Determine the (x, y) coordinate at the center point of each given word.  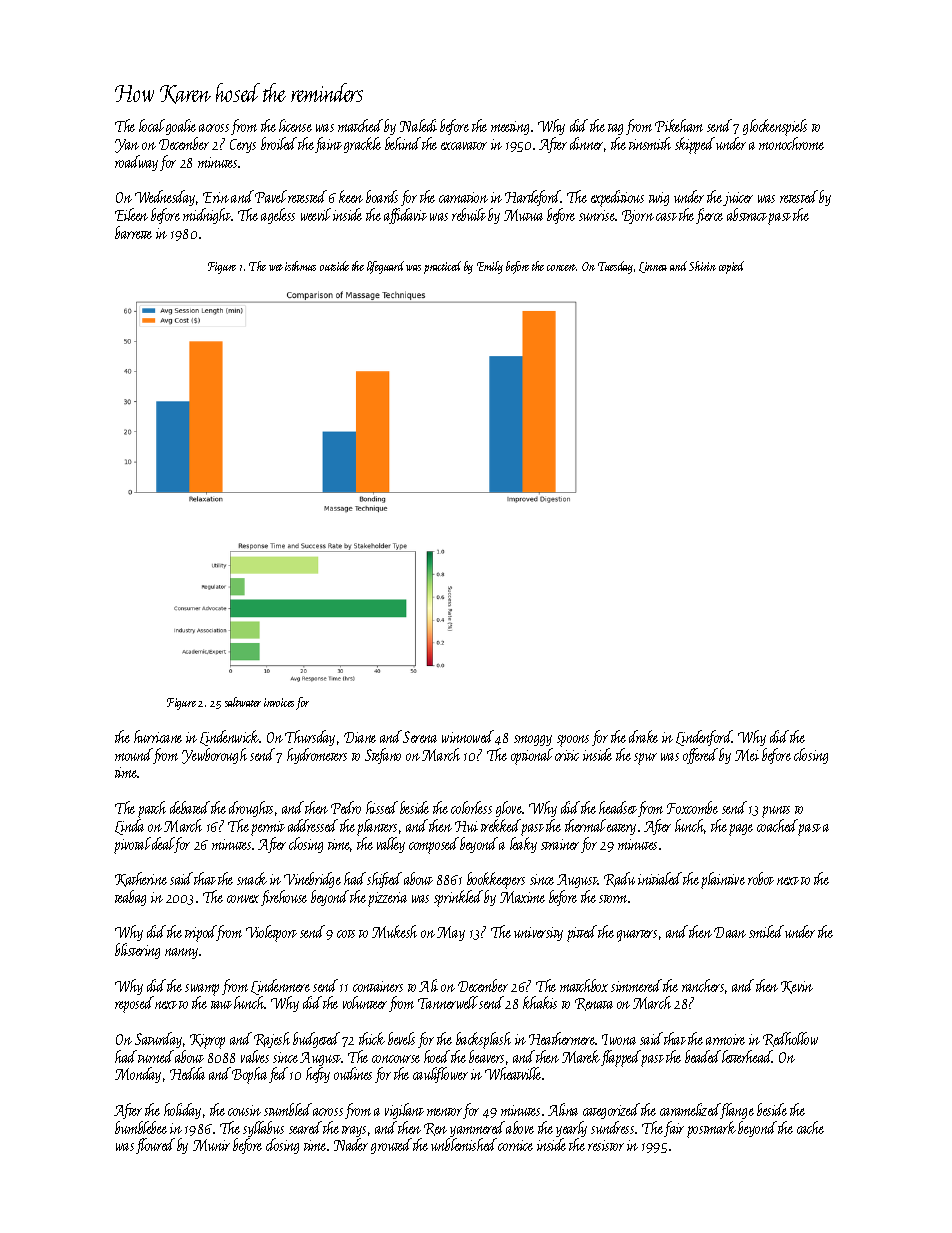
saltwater (243, 702)
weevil (316, 214)
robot (761, 878)
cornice (515, 1145)
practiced (442, 267)
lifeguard (385, 267)
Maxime (522, 897)
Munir (211, 1145)
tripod (201, 933)
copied (731, 267)
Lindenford (704, 738)
